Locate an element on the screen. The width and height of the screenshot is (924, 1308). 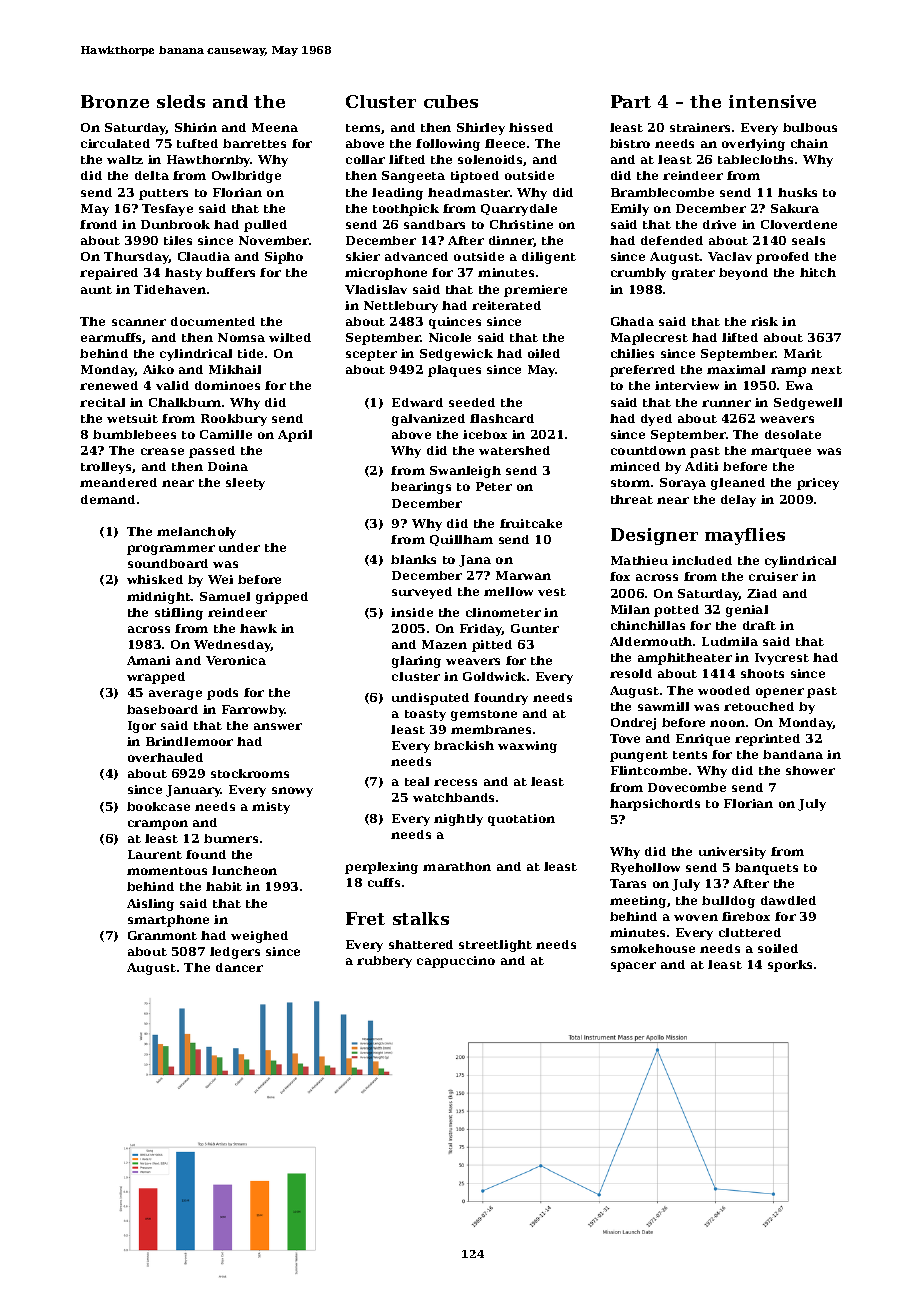
cruiser is located at coordinates (773, 576).
